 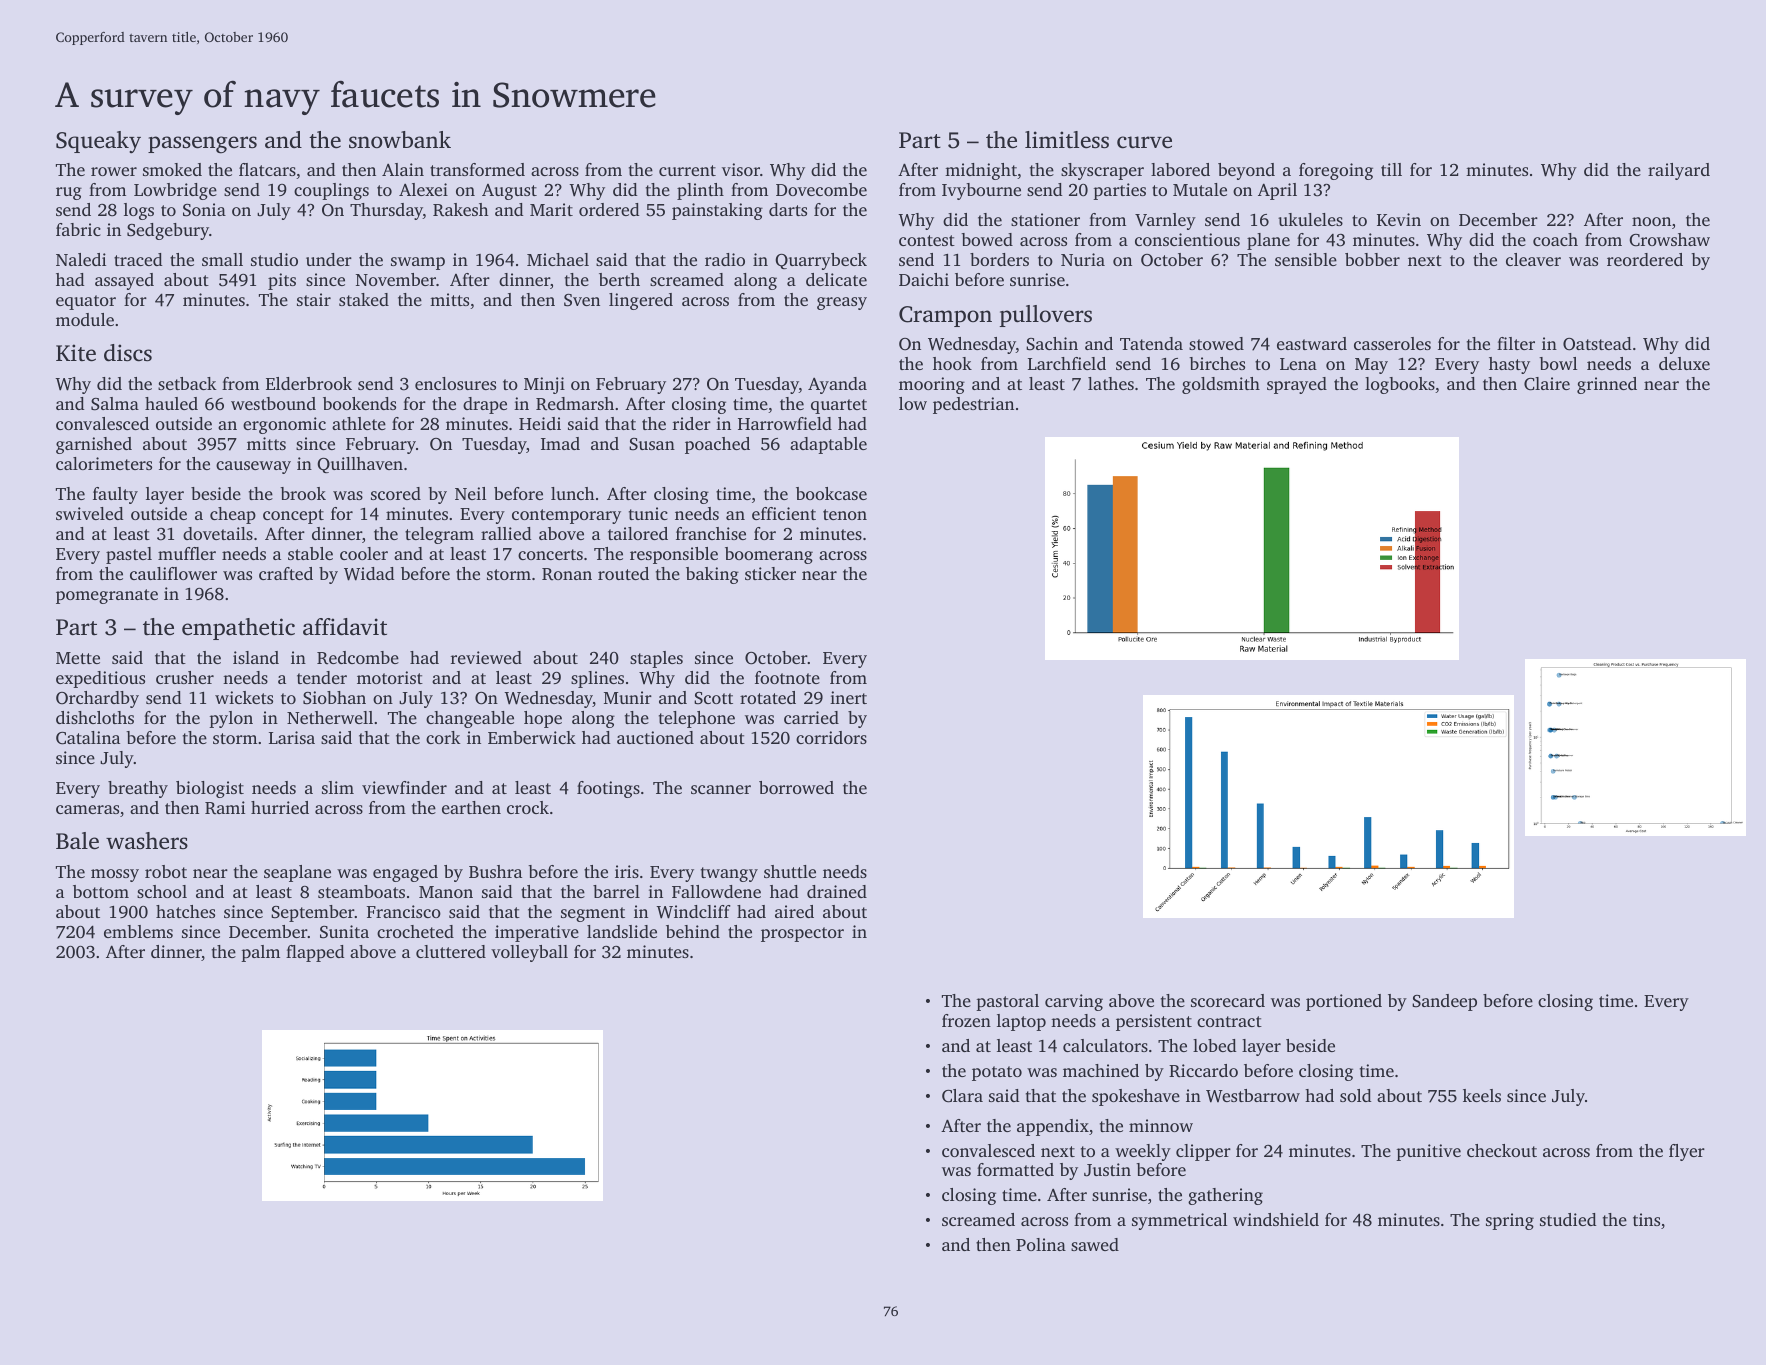 I want to click on railyard, so click(x=1679, y=171).
